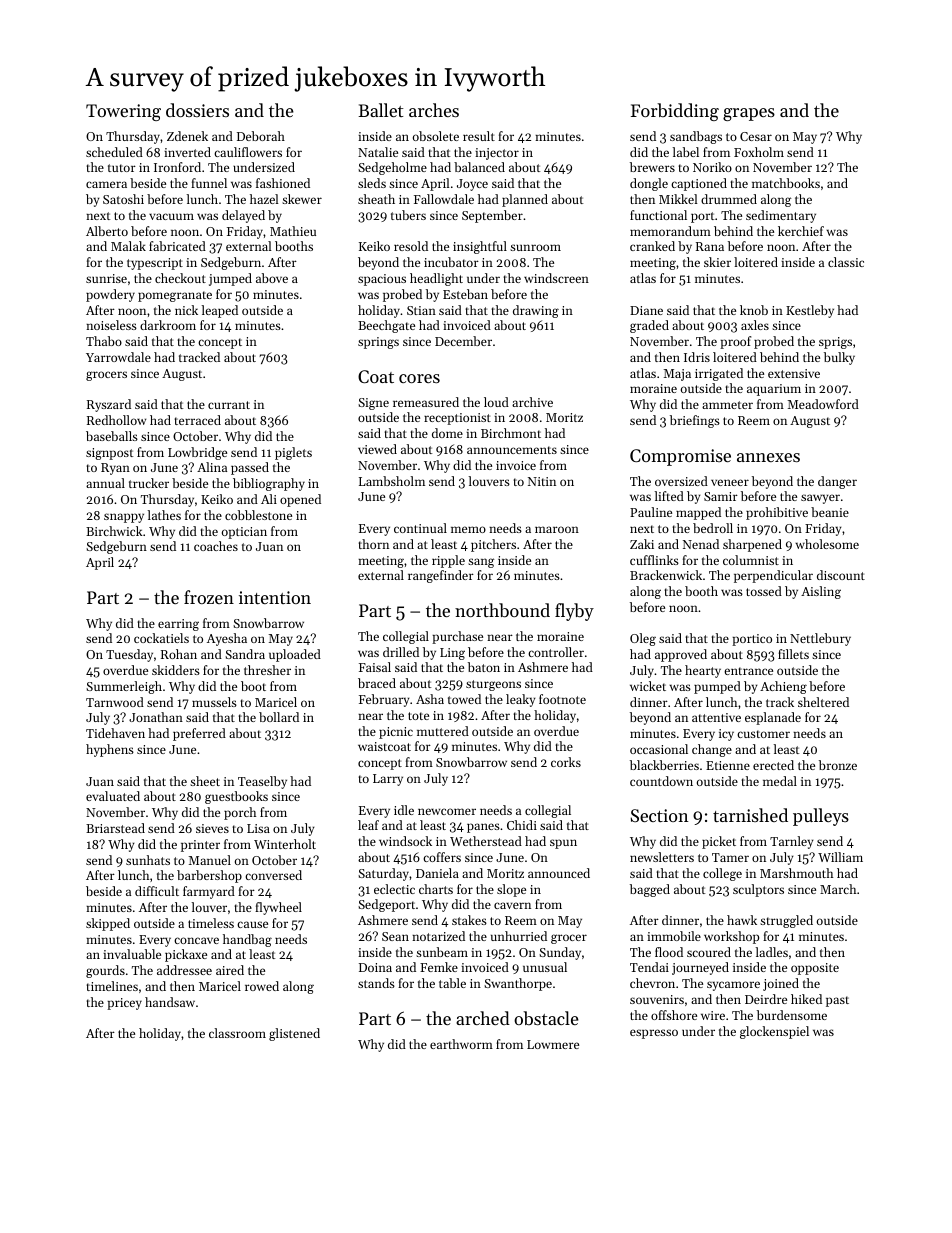 The image size is (952, 1233). Describe the element at coordinates (197, 110) in the image. I see `dossiers` at that location.
